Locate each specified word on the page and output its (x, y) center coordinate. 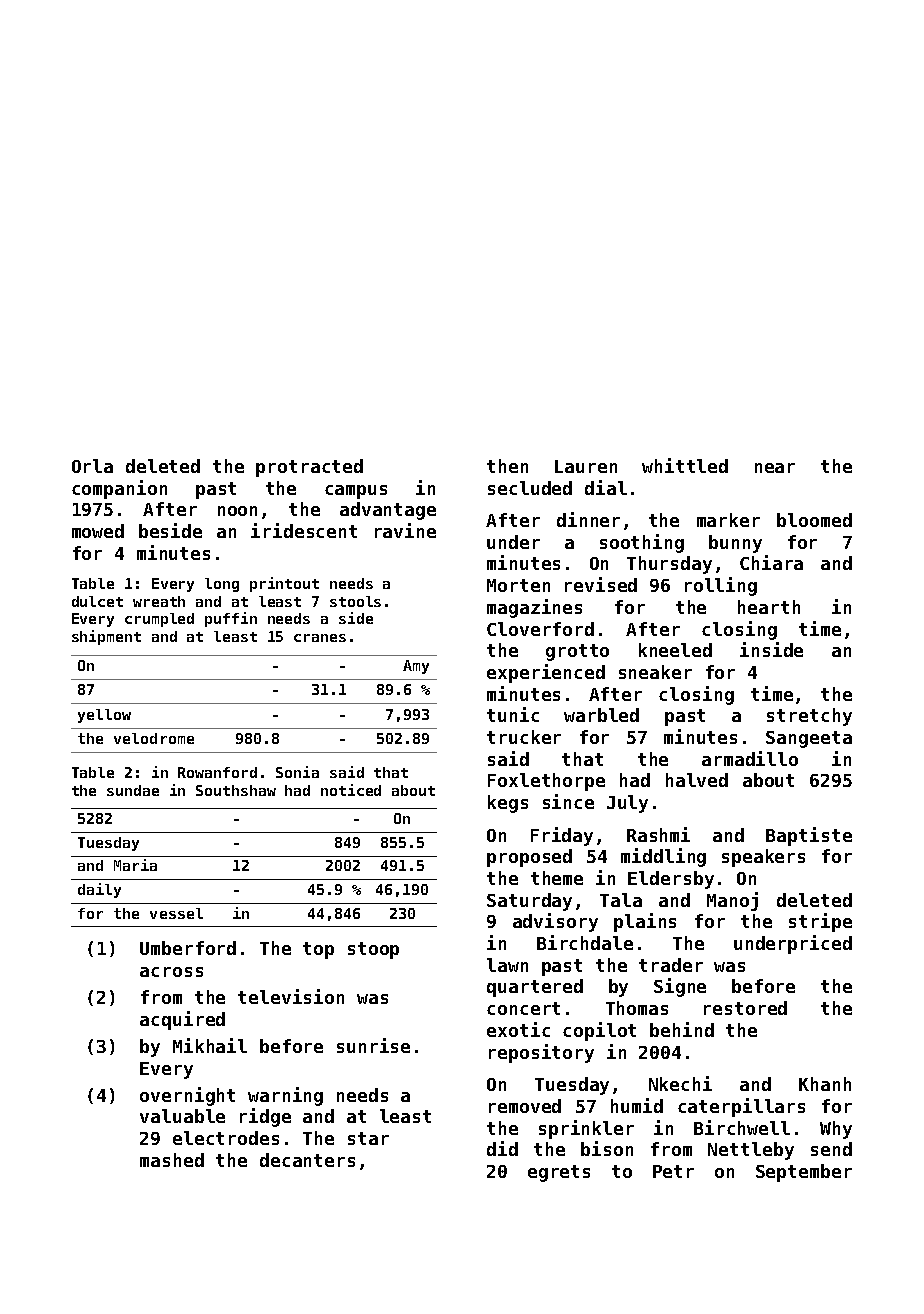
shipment (106, 637)
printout (284, 584)
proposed (529, 858)
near (775, 468)
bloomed (814, 520)
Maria (135, 865)
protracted (309, 468)
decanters (307, 1160)
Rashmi (658, 834)
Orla (92, 466)
